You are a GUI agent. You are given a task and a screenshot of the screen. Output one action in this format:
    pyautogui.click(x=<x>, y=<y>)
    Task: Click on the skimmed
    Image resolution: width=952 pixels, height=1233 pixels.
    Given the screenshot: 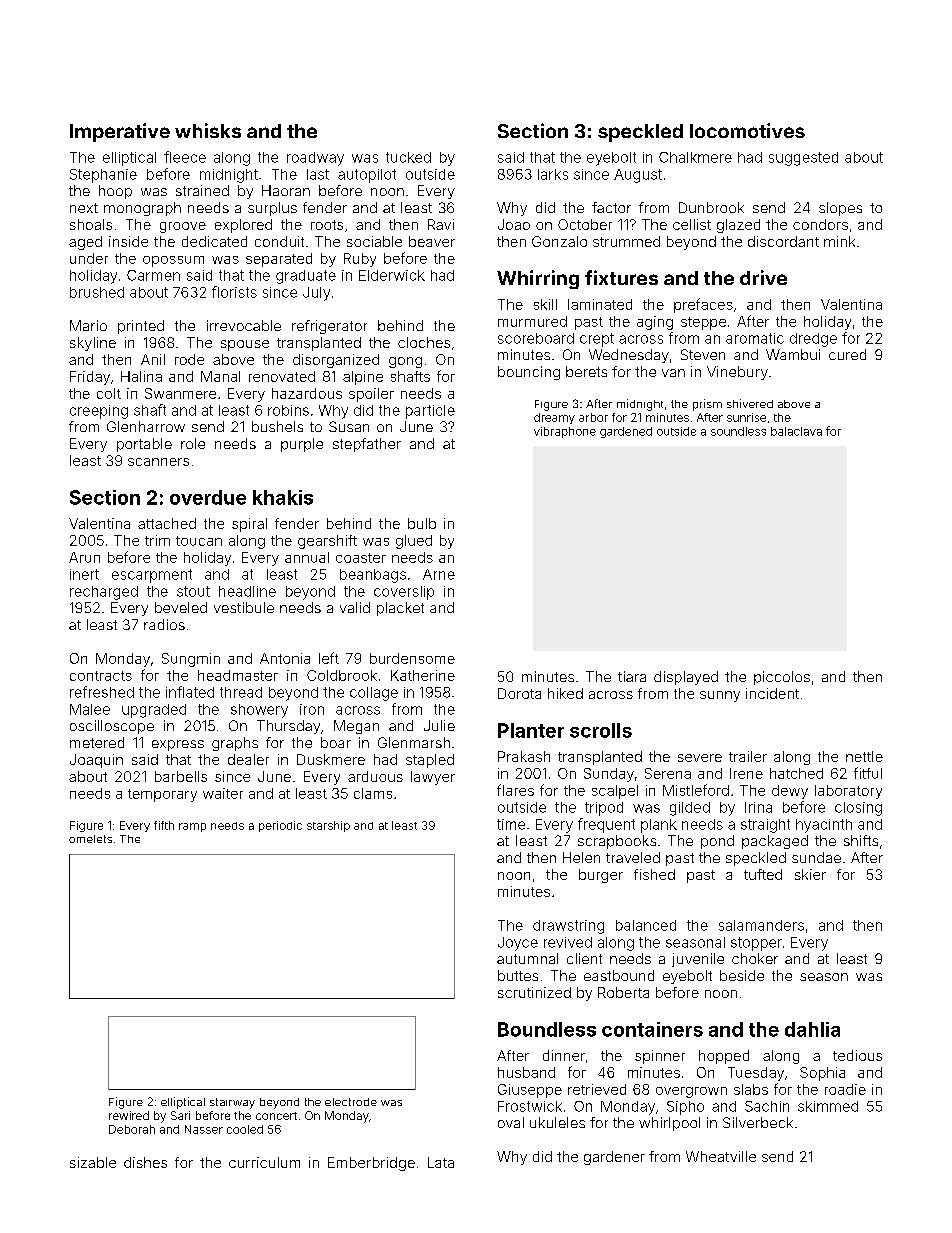 What is the action you would take?
    pyautogui.click(x=828, y=1106)
